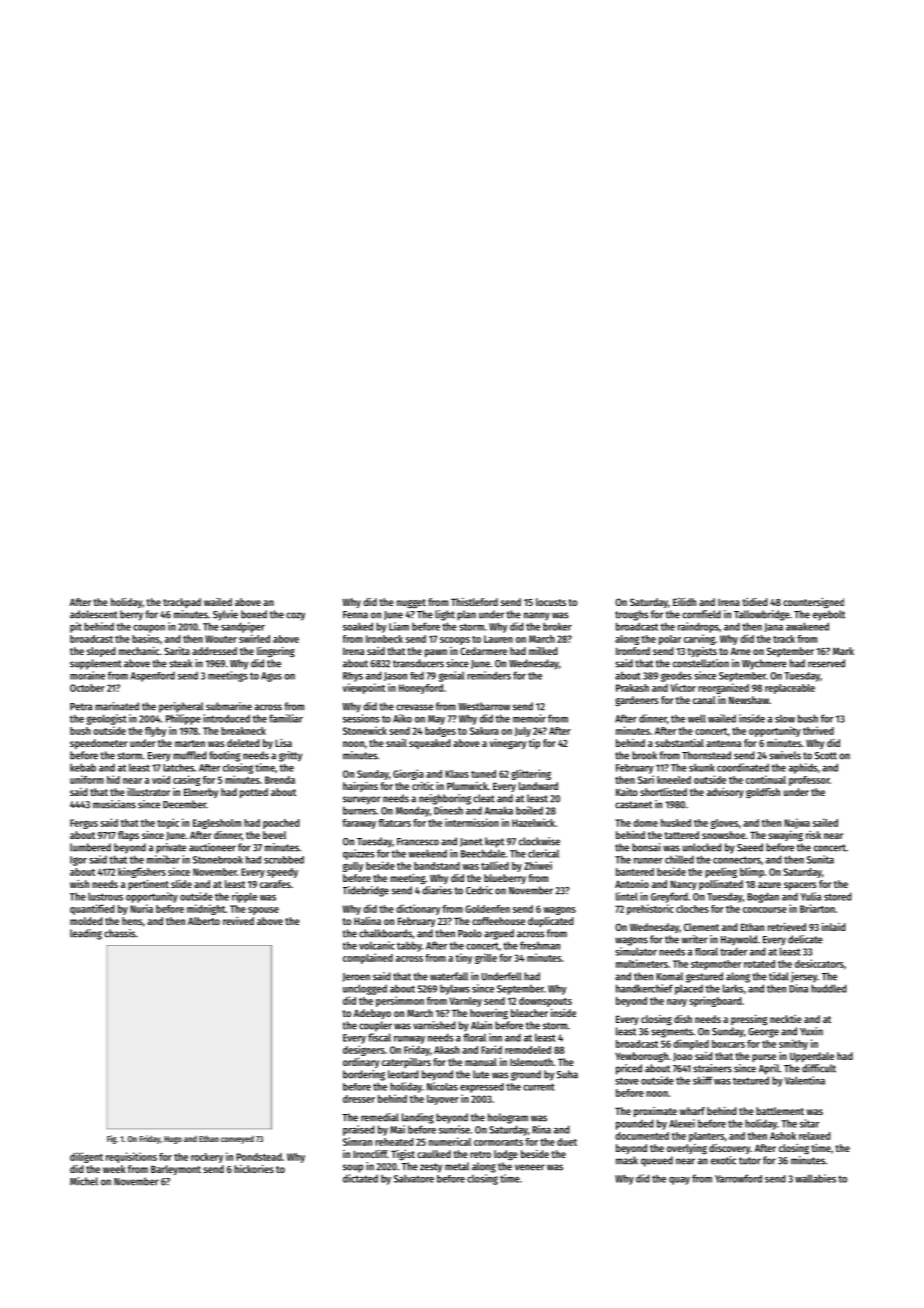 Image resolution: width=924 pixels, height=1308 pixels. Describe the element at coordinates (474, 602) in the screenshot. I see `Thistleford` at that location.
